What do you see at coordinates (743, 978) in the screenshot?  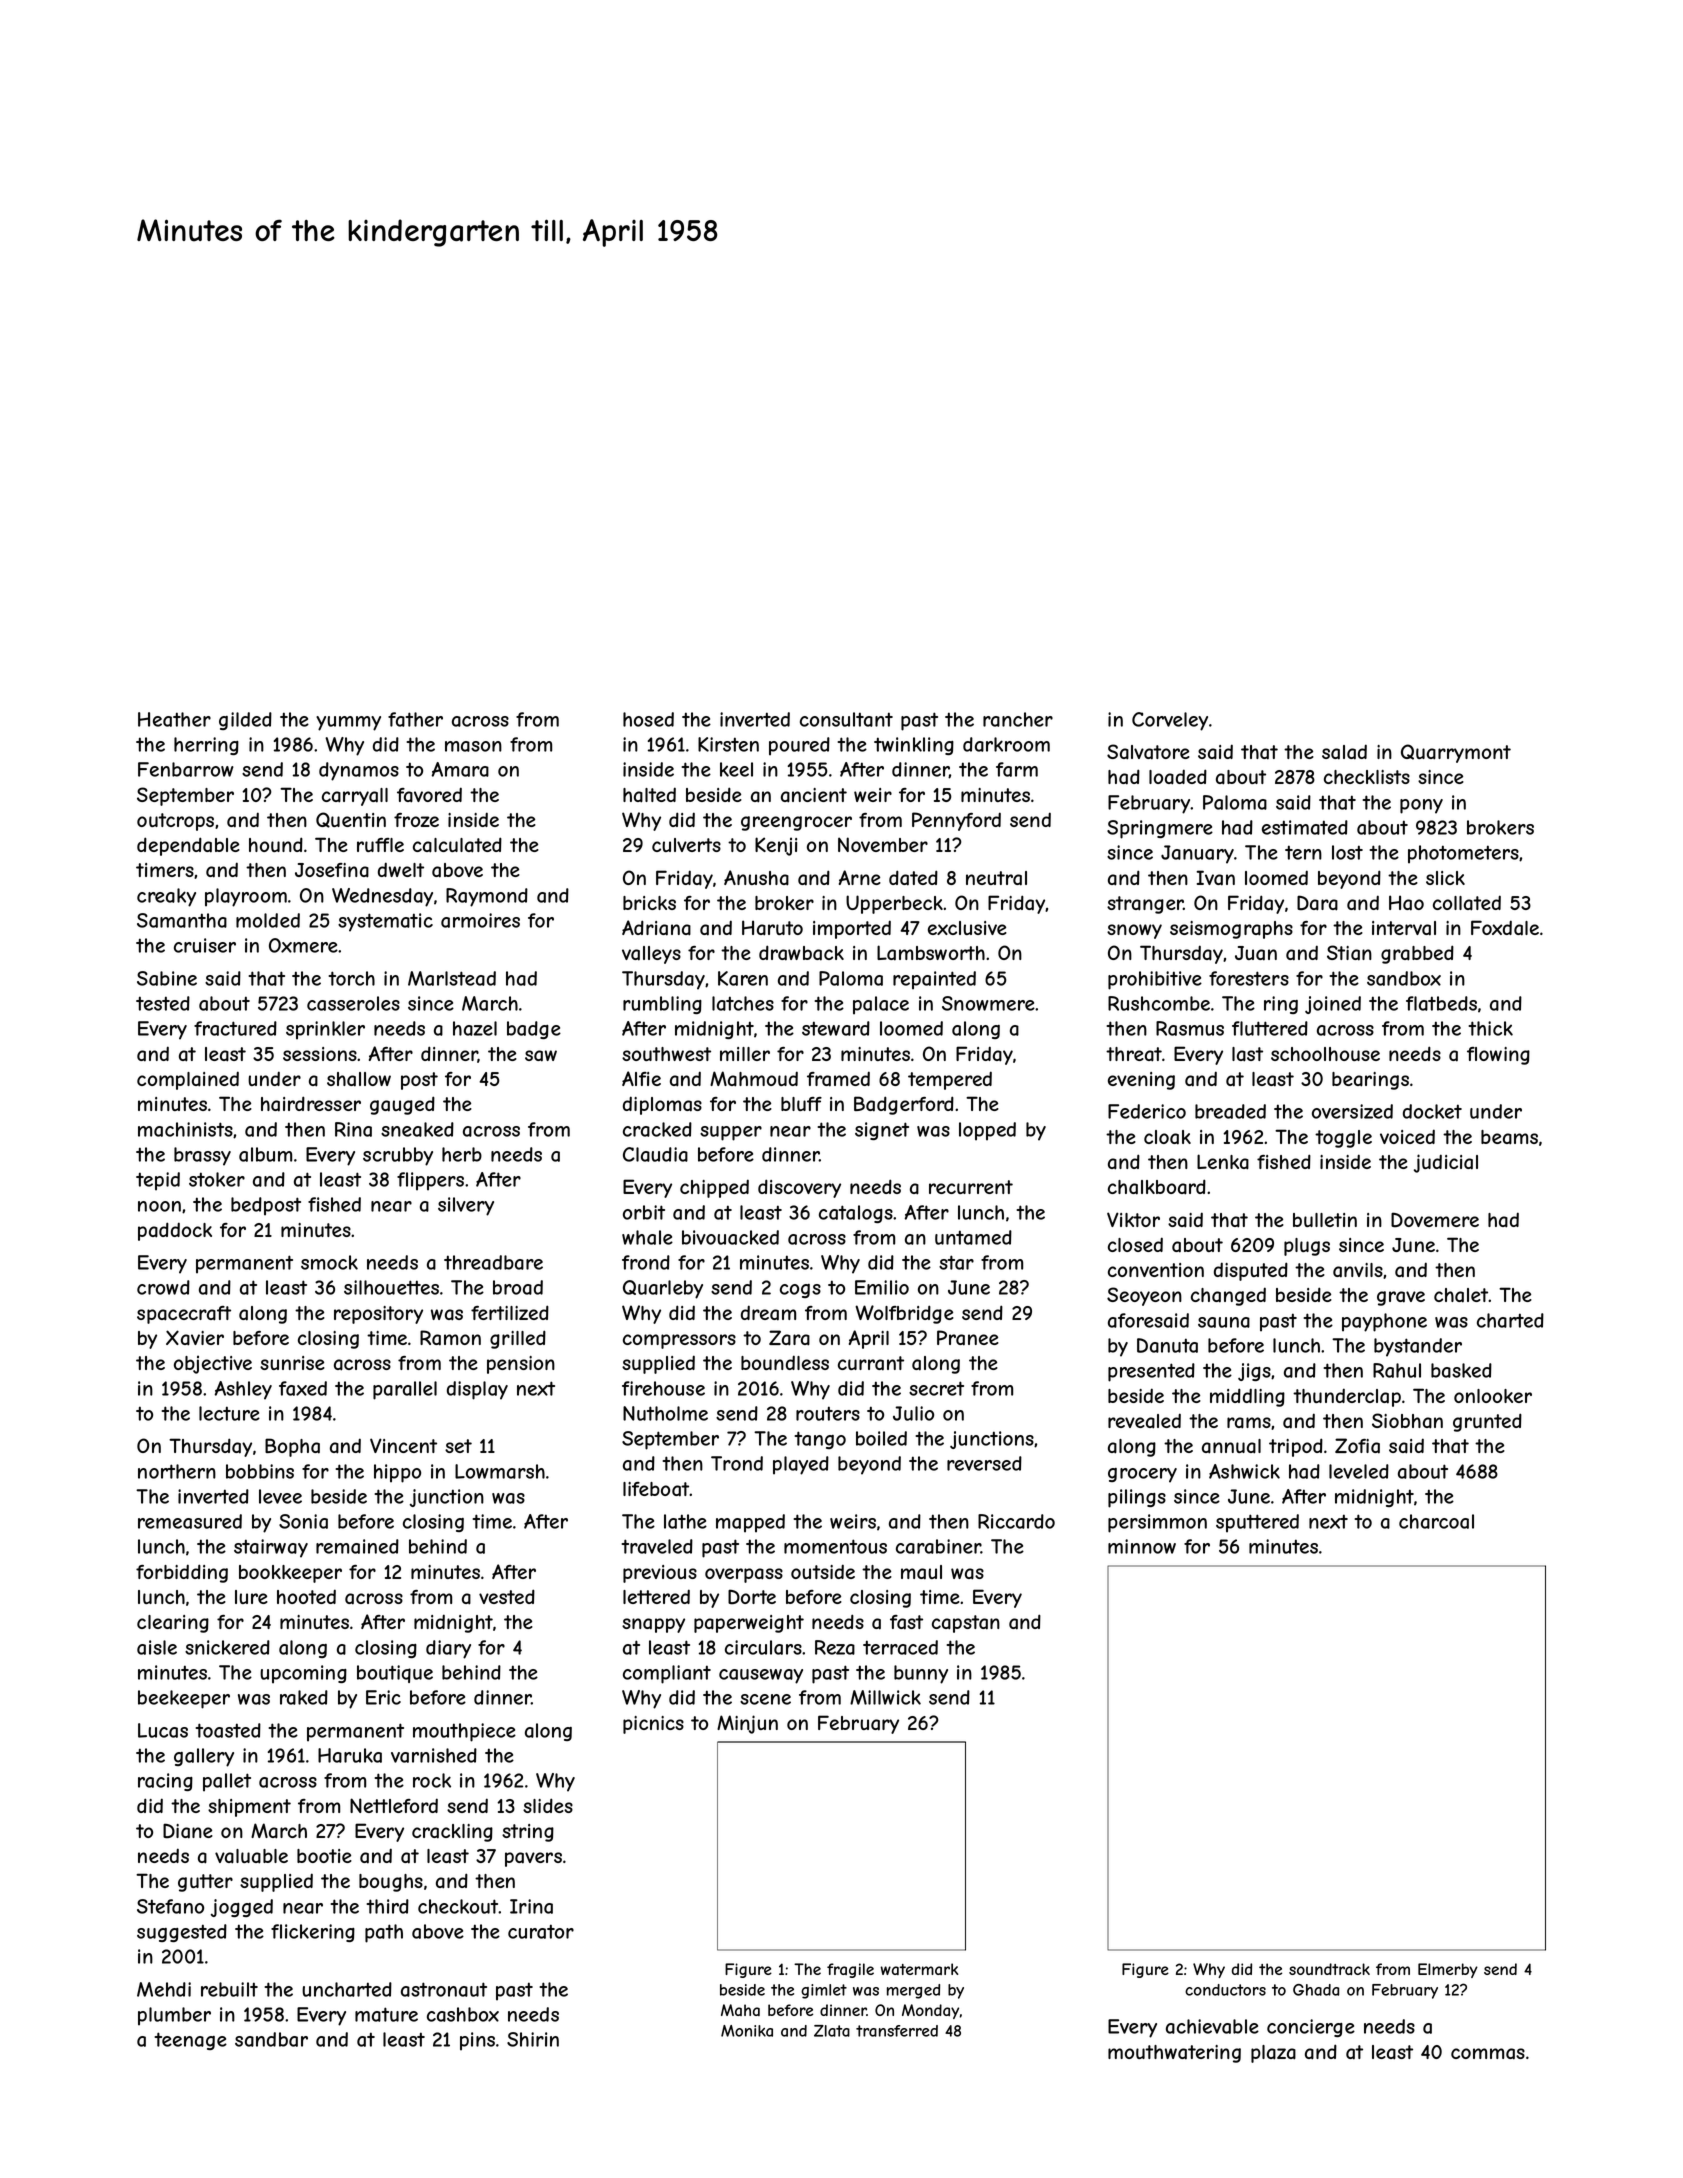 I see `Karen` at bounding box center [743, 978].
